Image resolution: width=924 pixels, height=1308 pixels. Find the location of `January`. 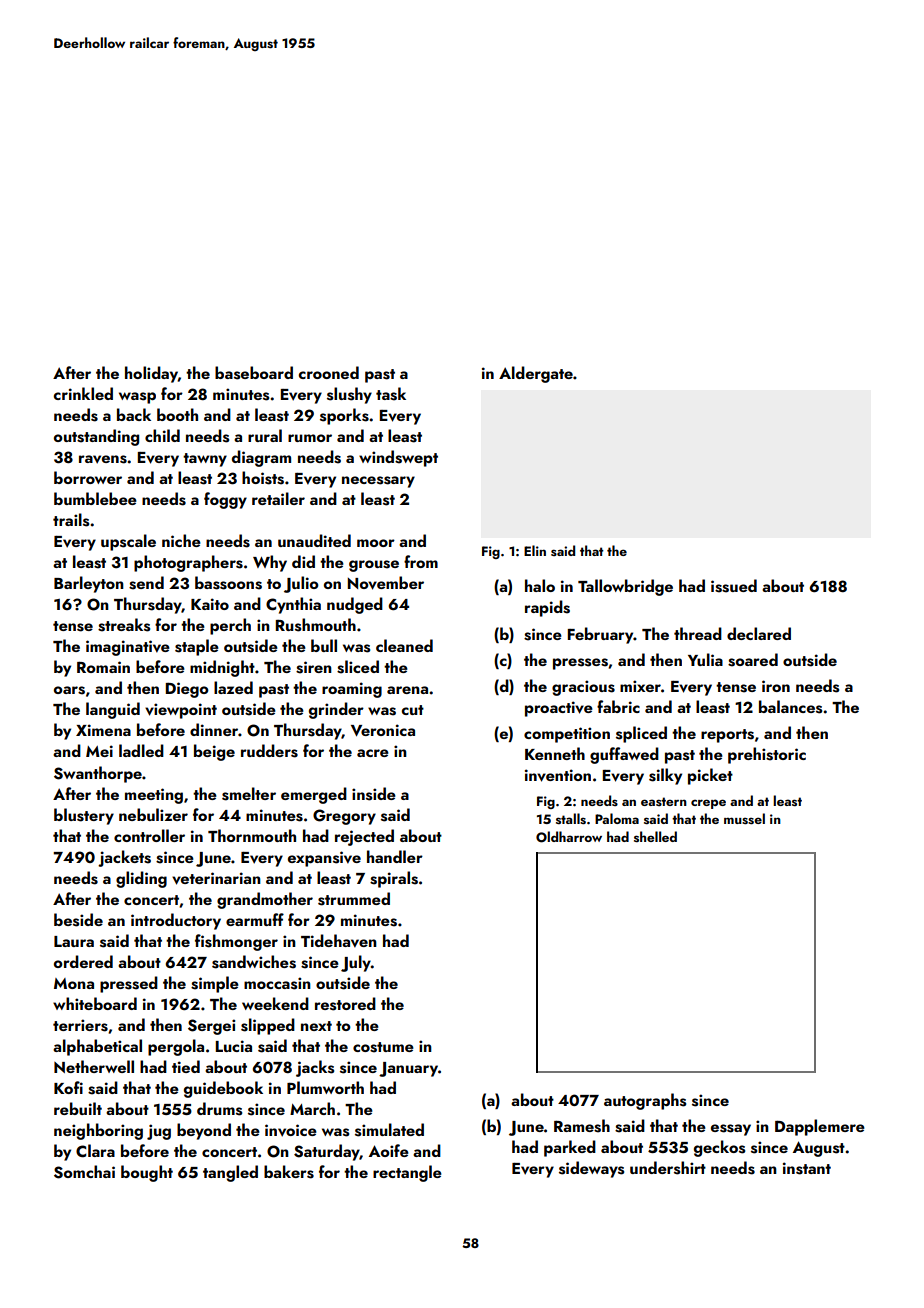

January is located at coordinates (408, 1069).
